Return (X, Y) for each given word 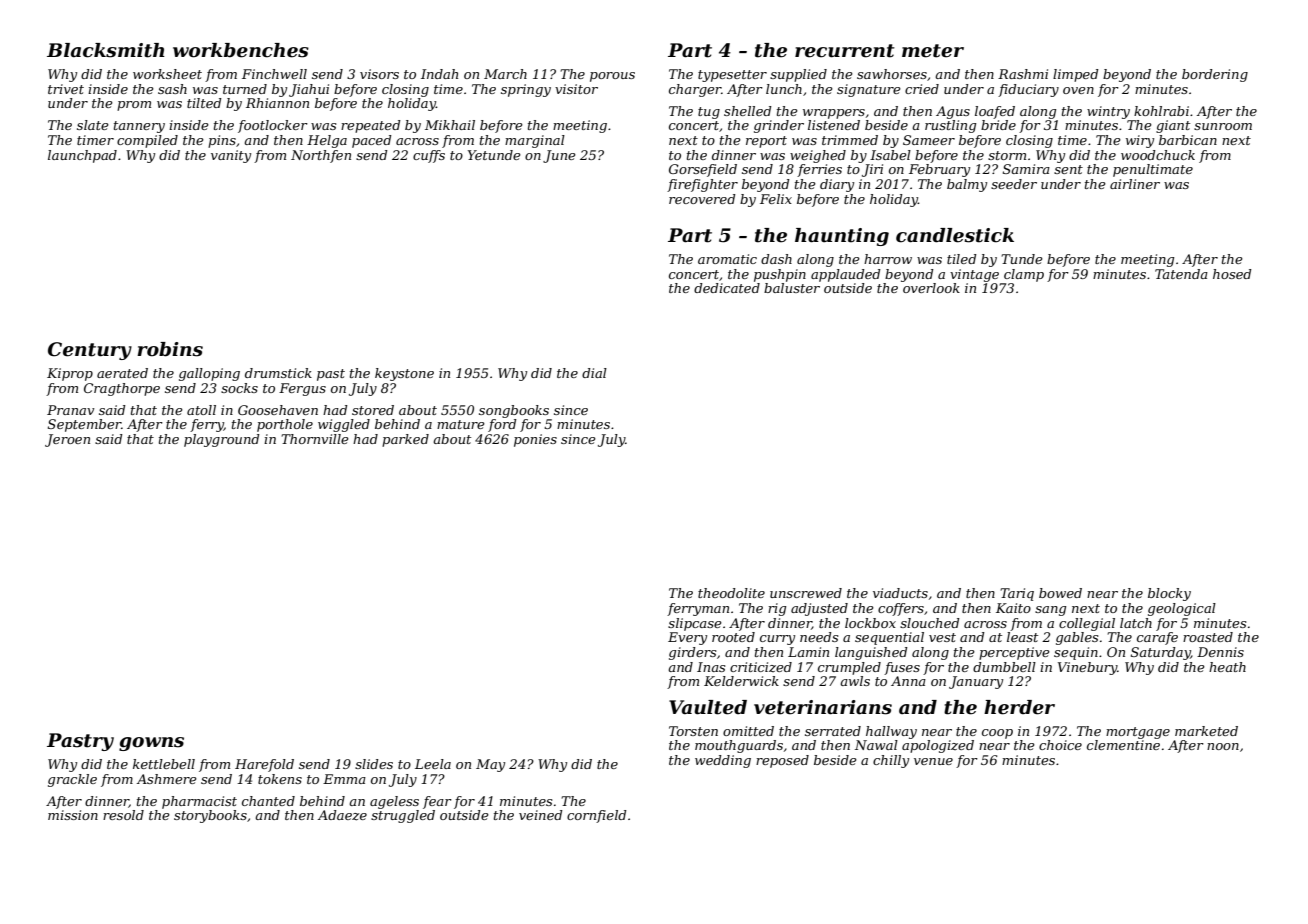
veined (541, 815)
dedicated (727, 288)
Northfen (321, 156)
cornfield (597, 816)
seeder (1014, 184)
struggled (403, 816)
